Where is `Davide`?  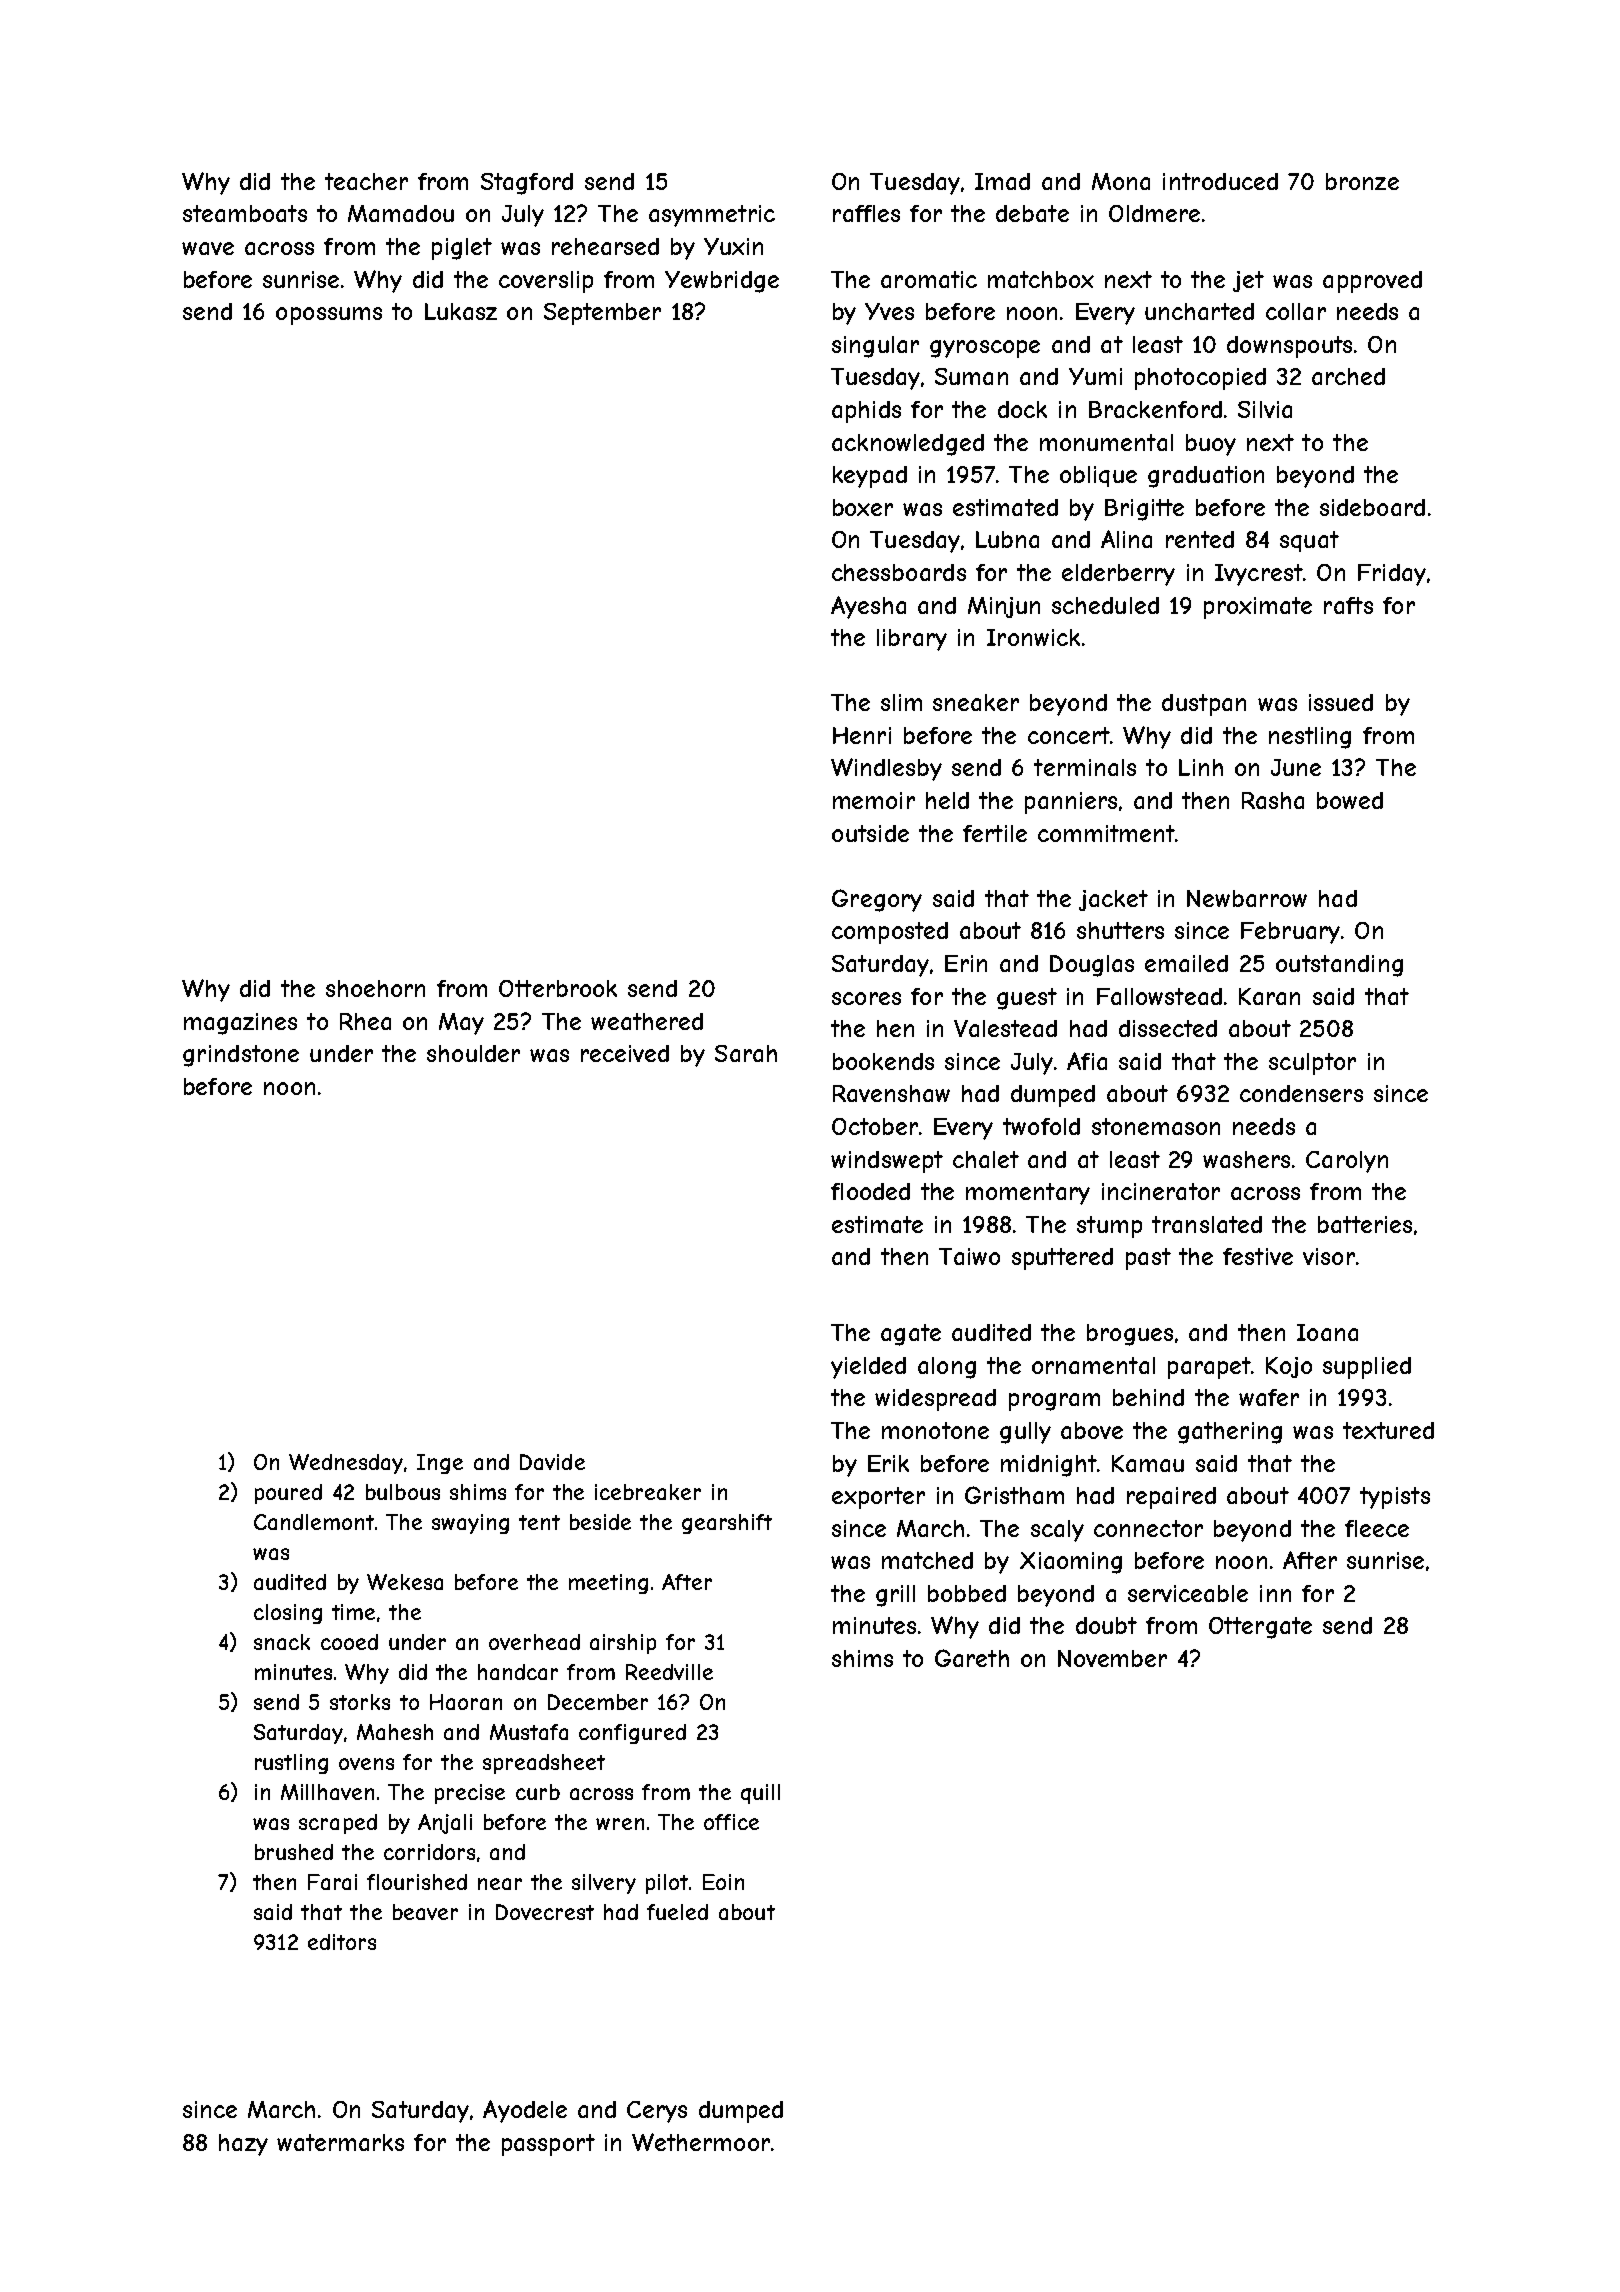
Davide is located at coordinates (552, 1462).
